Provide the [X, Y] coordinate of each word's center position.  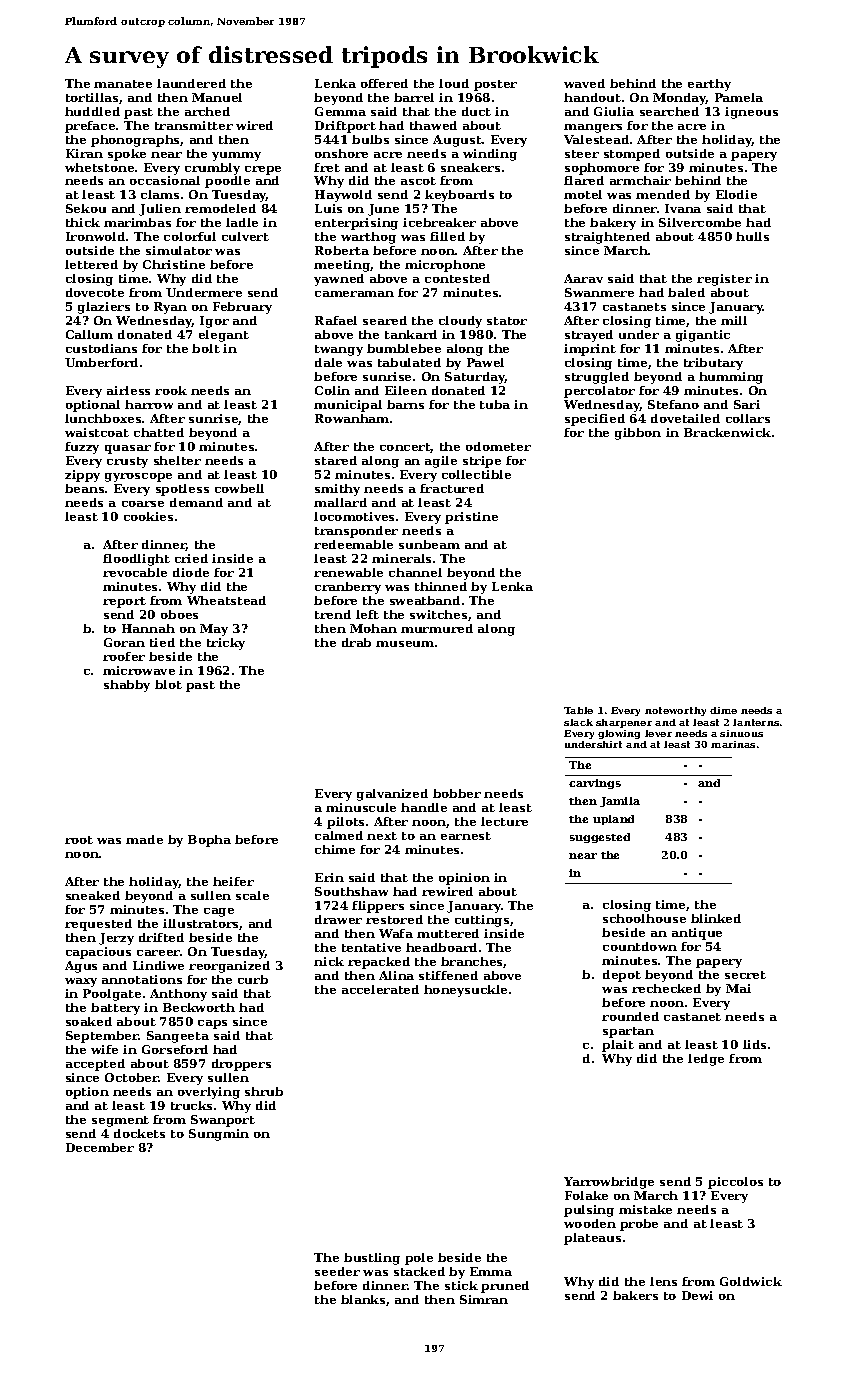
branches [471, 961]
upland [613, 820]
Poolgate [112, 995]
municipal [348, 406]
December [100, 1147]
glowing [619, 734]
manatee [123, 84]
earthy [709, 85]
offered [384, 83]
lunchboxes [103, 418]
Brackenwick [727, 432]
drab [356, 642]
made [144, 839]
